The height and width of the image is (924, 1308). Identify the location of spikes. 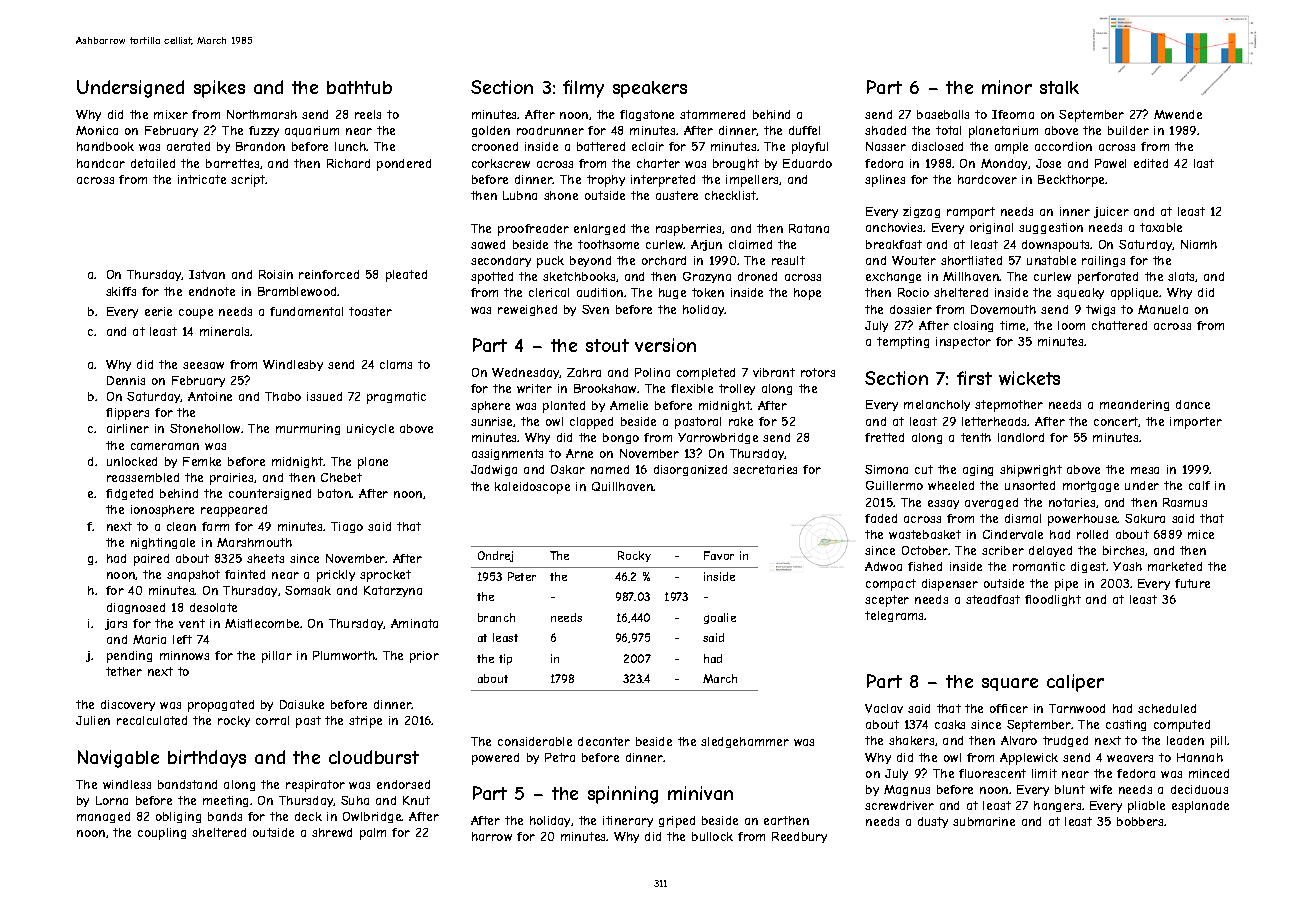
(219, 89).
